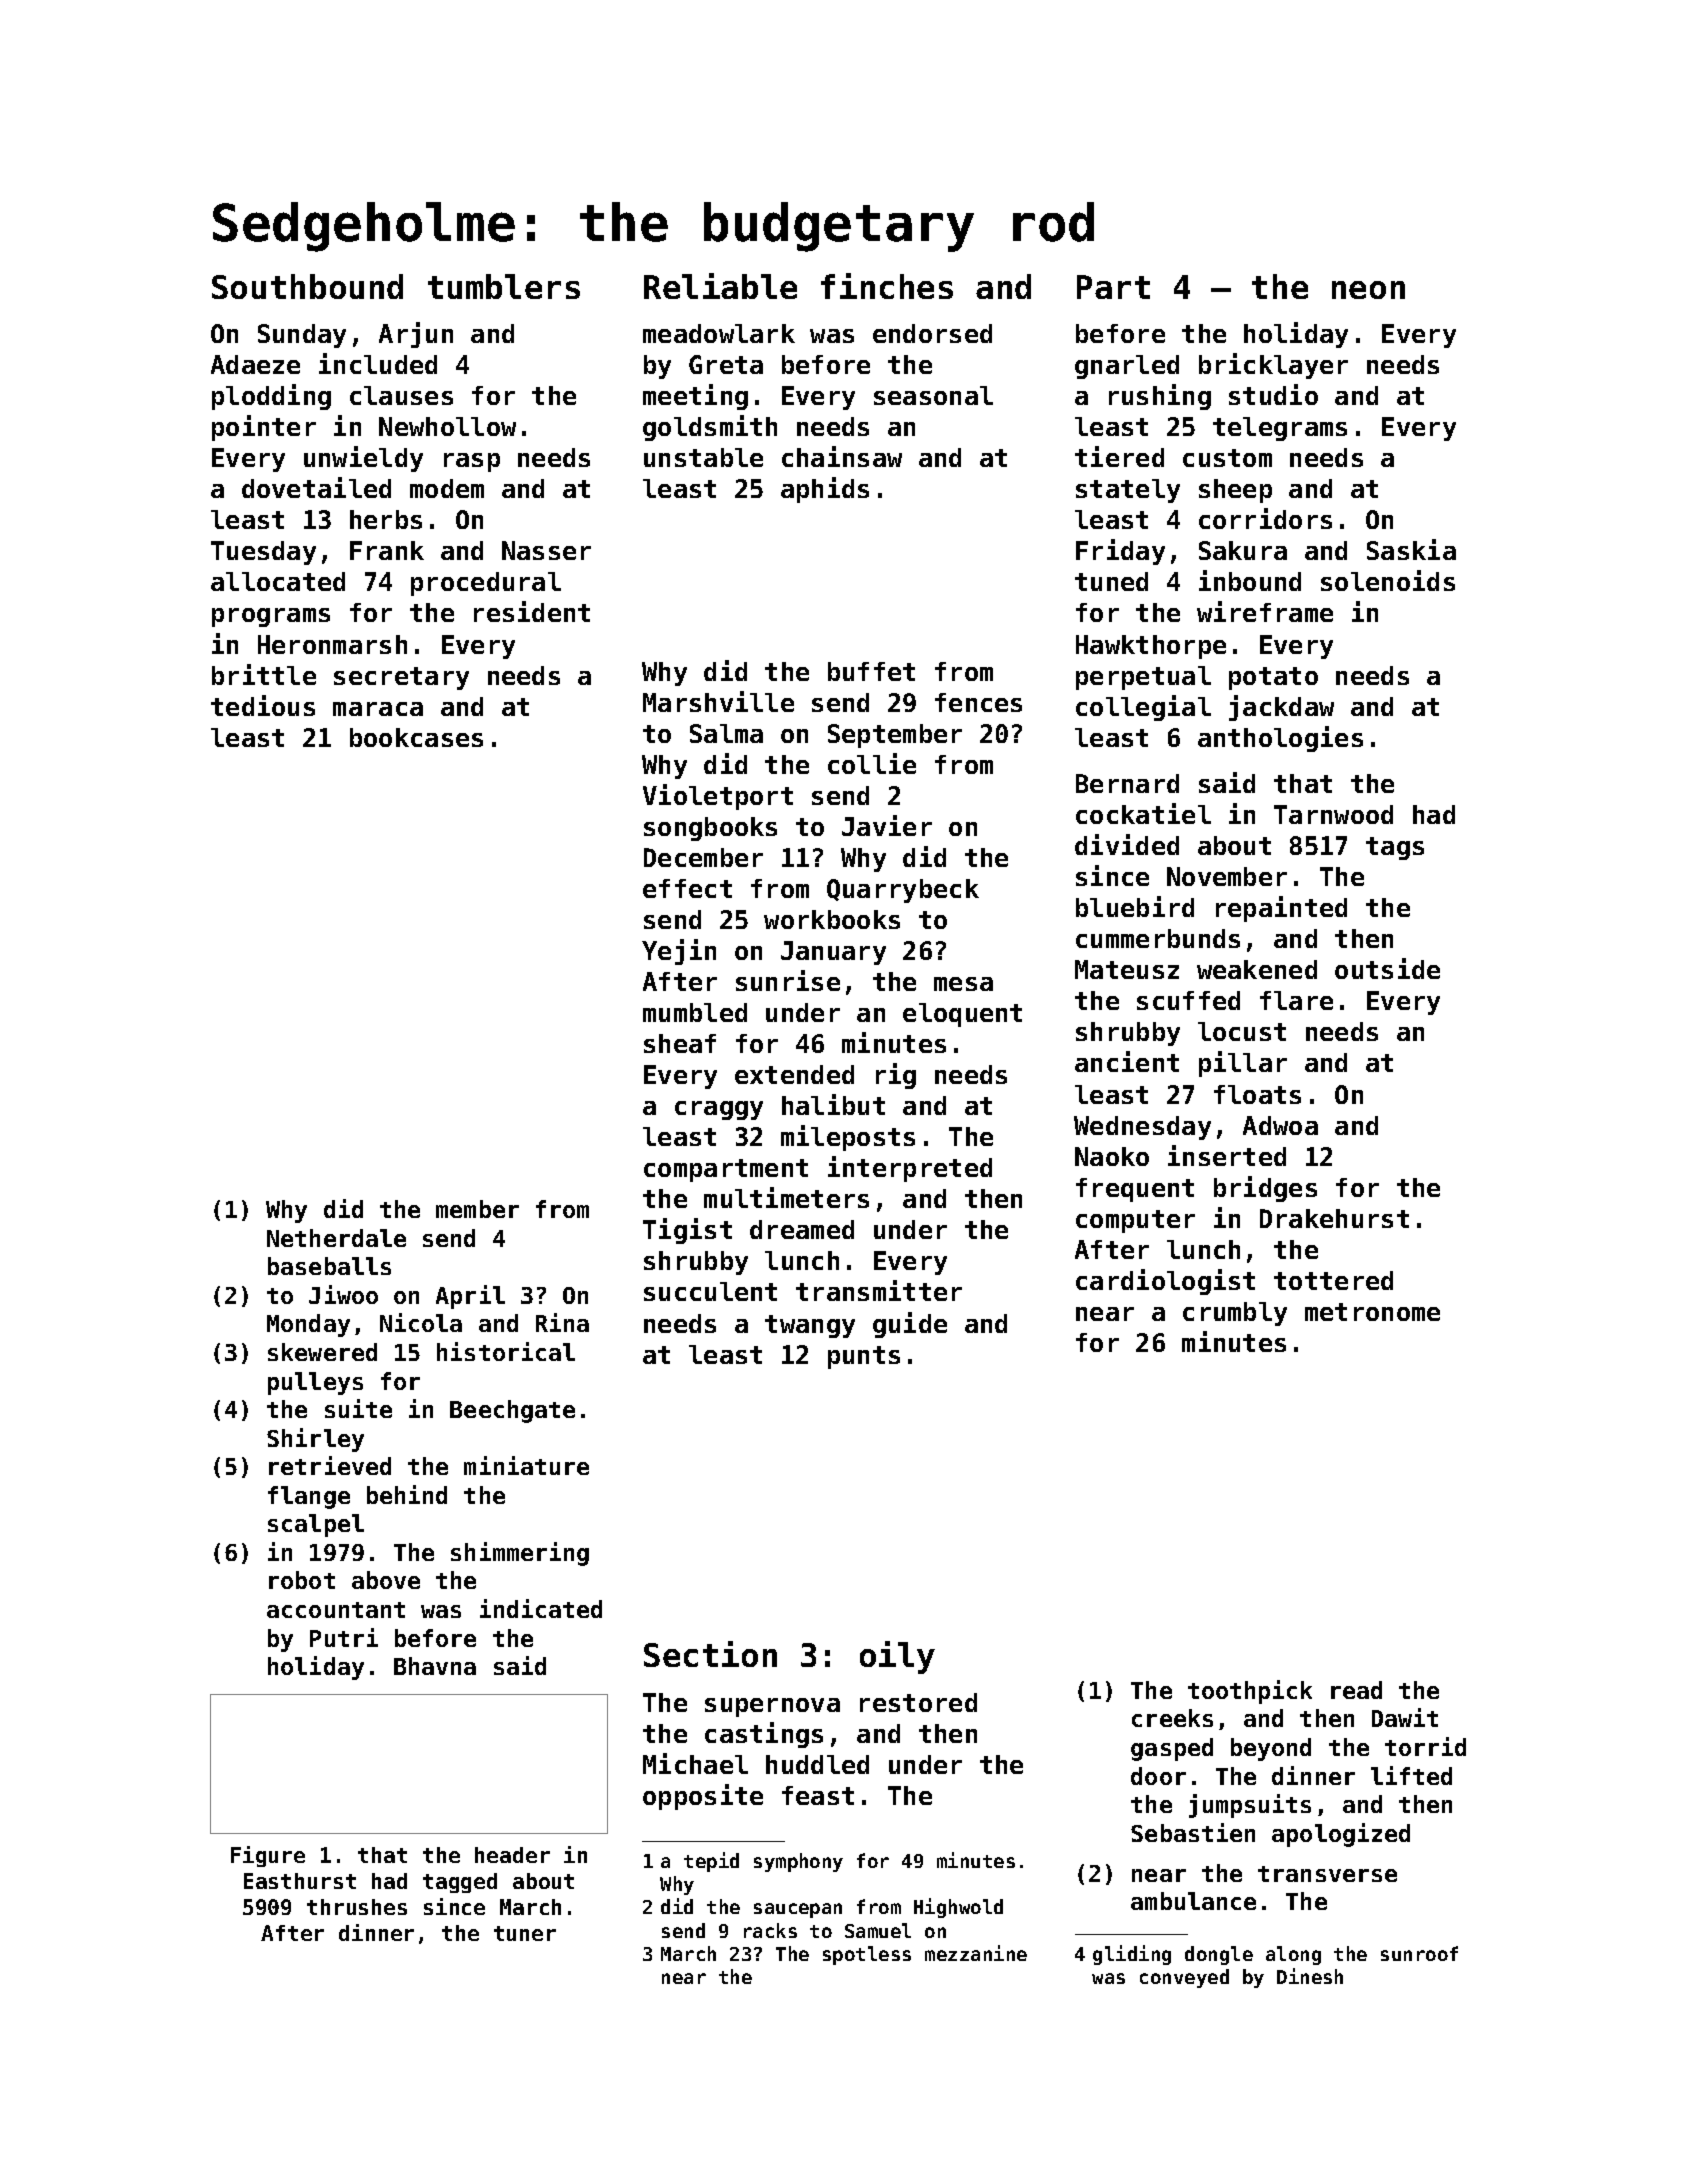 The width and height of the document is (1683, 2178). Describe the element at coordinates (1388, 580) in the document. I see `solenoids` at that location.
